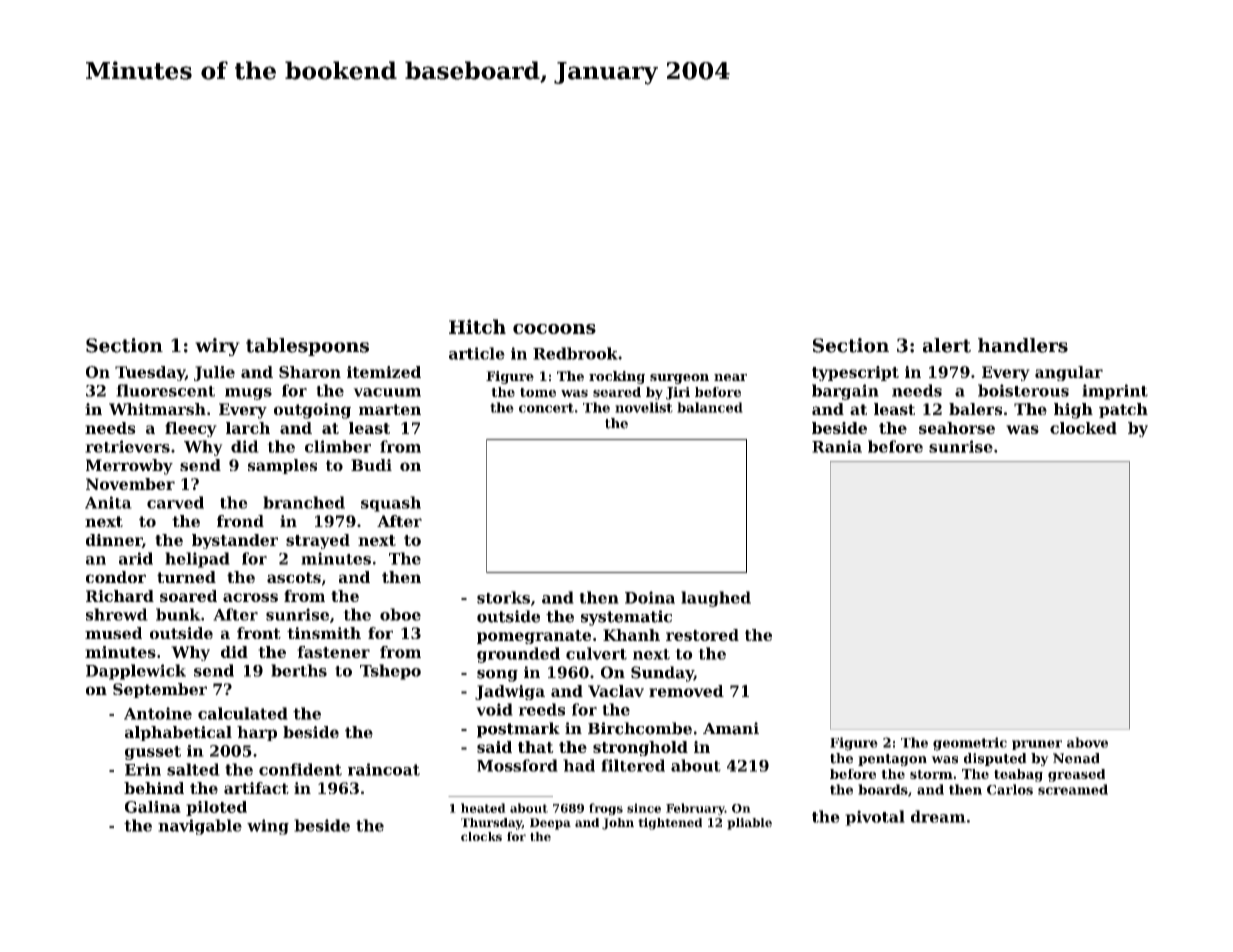 This image has height=952, width=1233. Describe the element at coordinates (384, 769) in the image. I see `raincoat` at that location.
